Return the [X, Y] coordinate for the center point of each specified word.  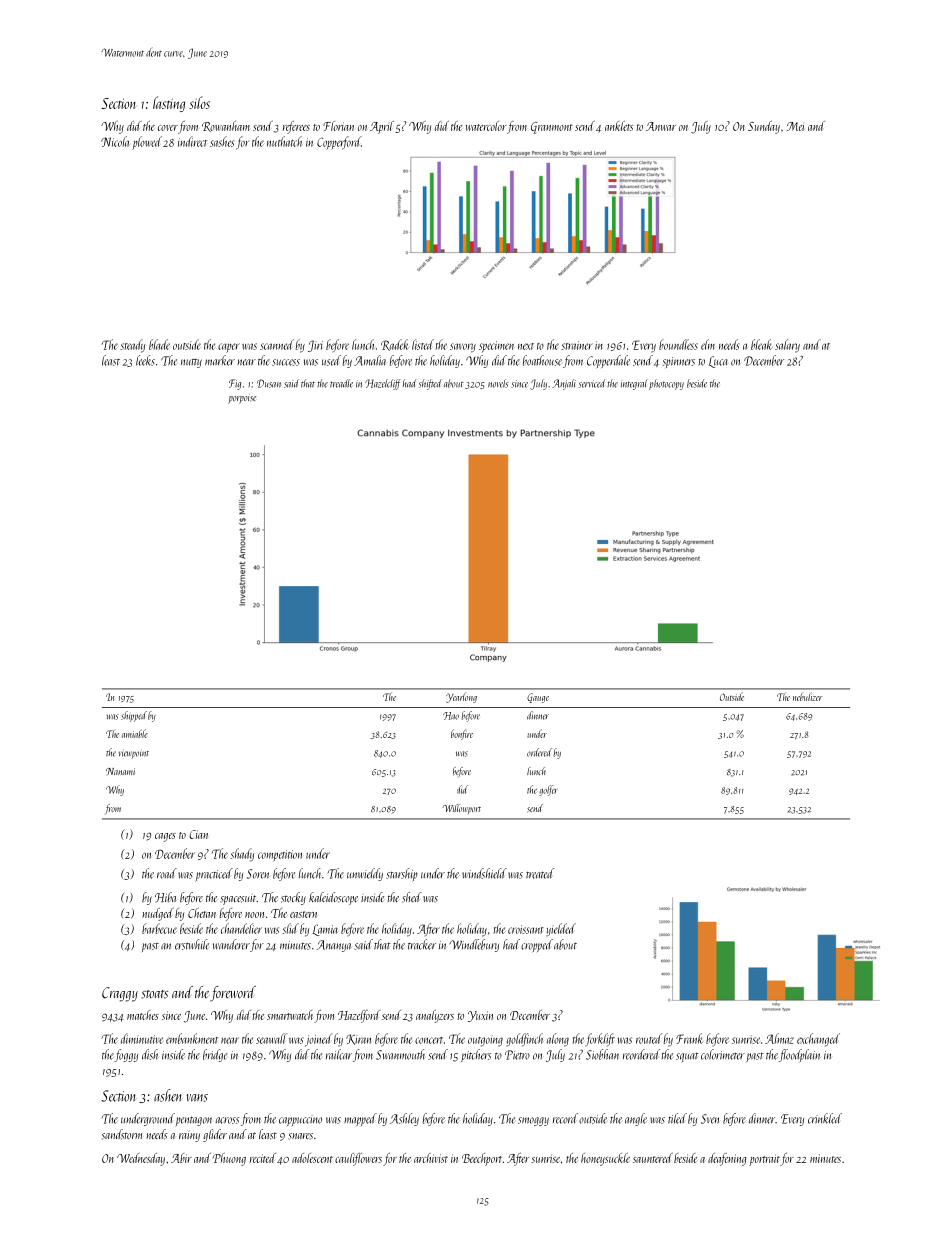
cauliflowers [358, 1159]
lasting [169, 104]
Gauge [538, 698]
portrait [764, 1160]
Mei [795, 126]
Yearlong [461, 697]
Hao [451, 716]
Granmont [552, 128]
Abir [181, 1158]
